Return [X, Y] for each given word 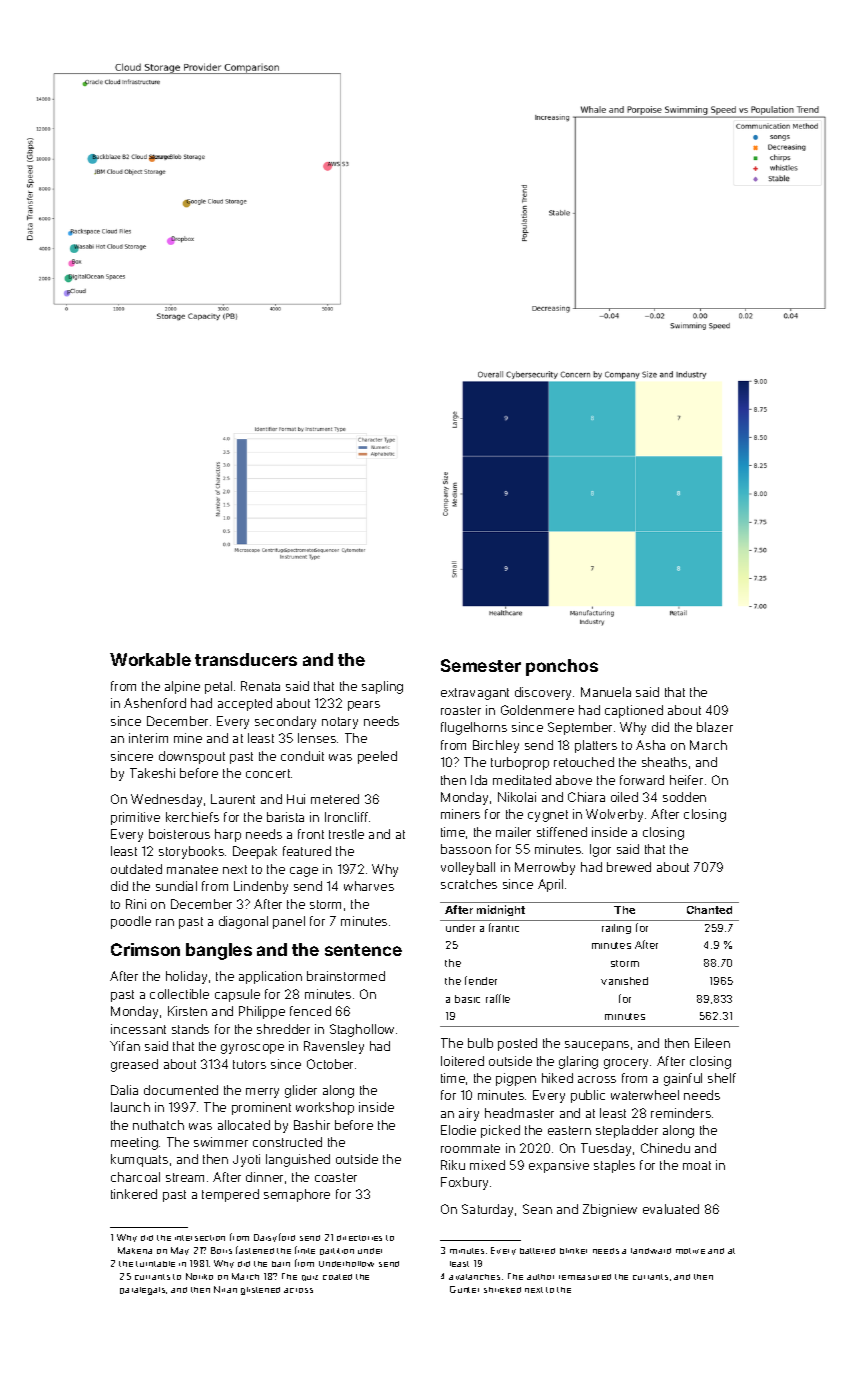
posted [517, 1044]
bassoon [466, 849]
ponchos [562, 667]
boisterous [179, 834]
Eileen [712, 1043]
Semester [481, 665]
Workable [150, 659]
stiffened [562, 832]
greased [134, 1065]
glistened [260, 1291]
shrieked [502, 1290]
